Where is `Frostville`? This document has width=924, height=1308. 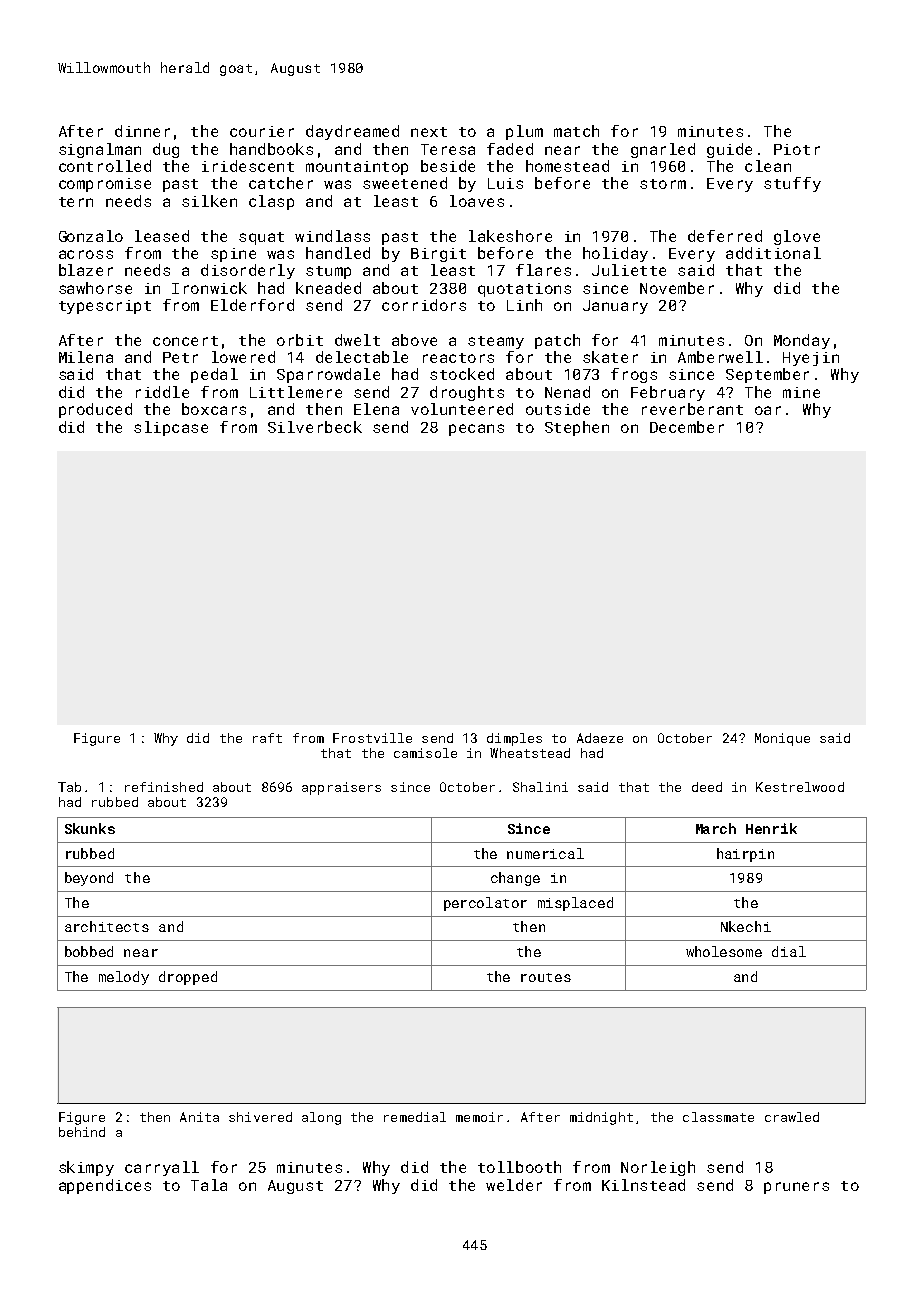 Frostville is located at coordinates (372, 738).
